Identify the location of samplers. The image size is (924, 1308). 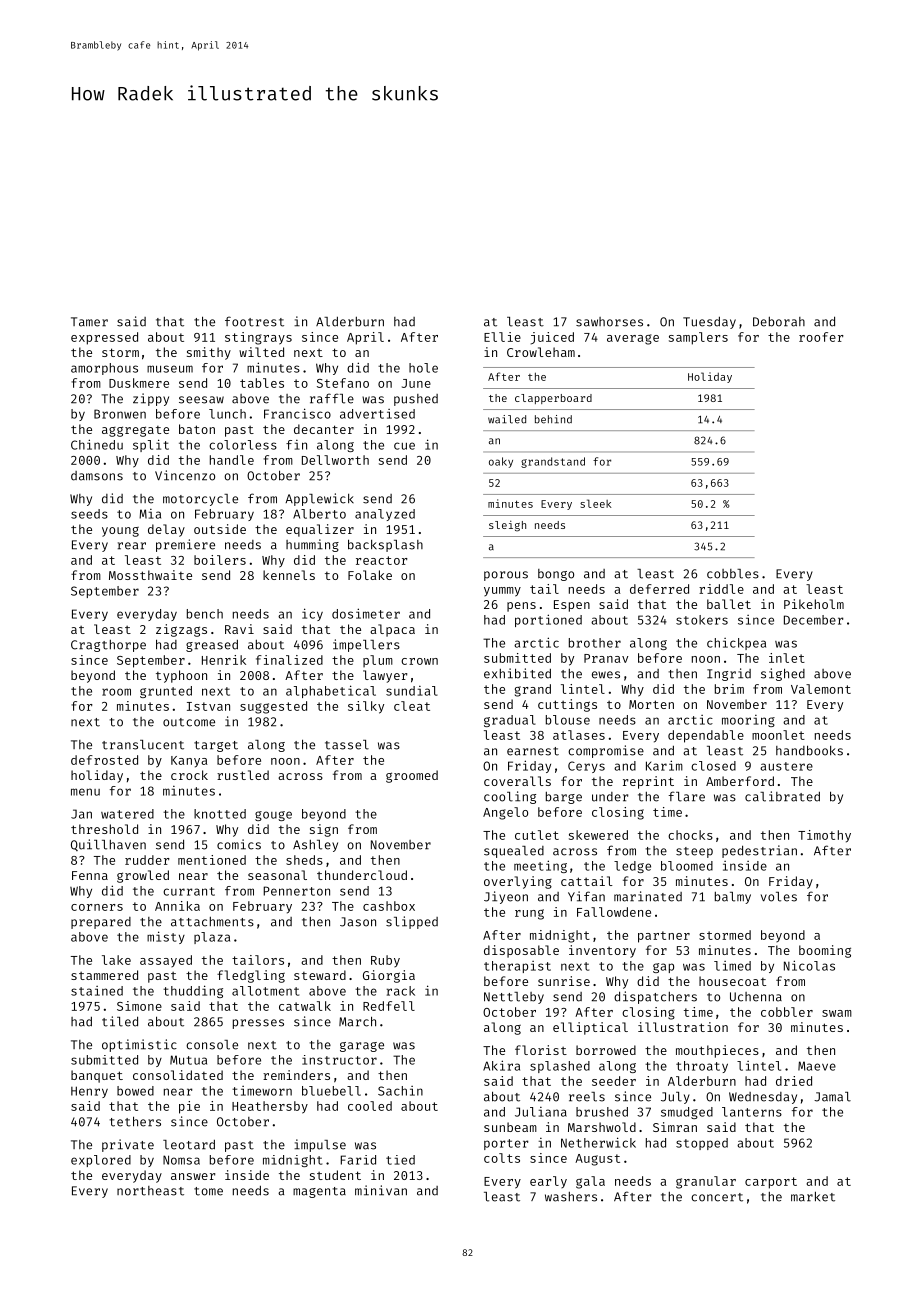
(698, 338).
